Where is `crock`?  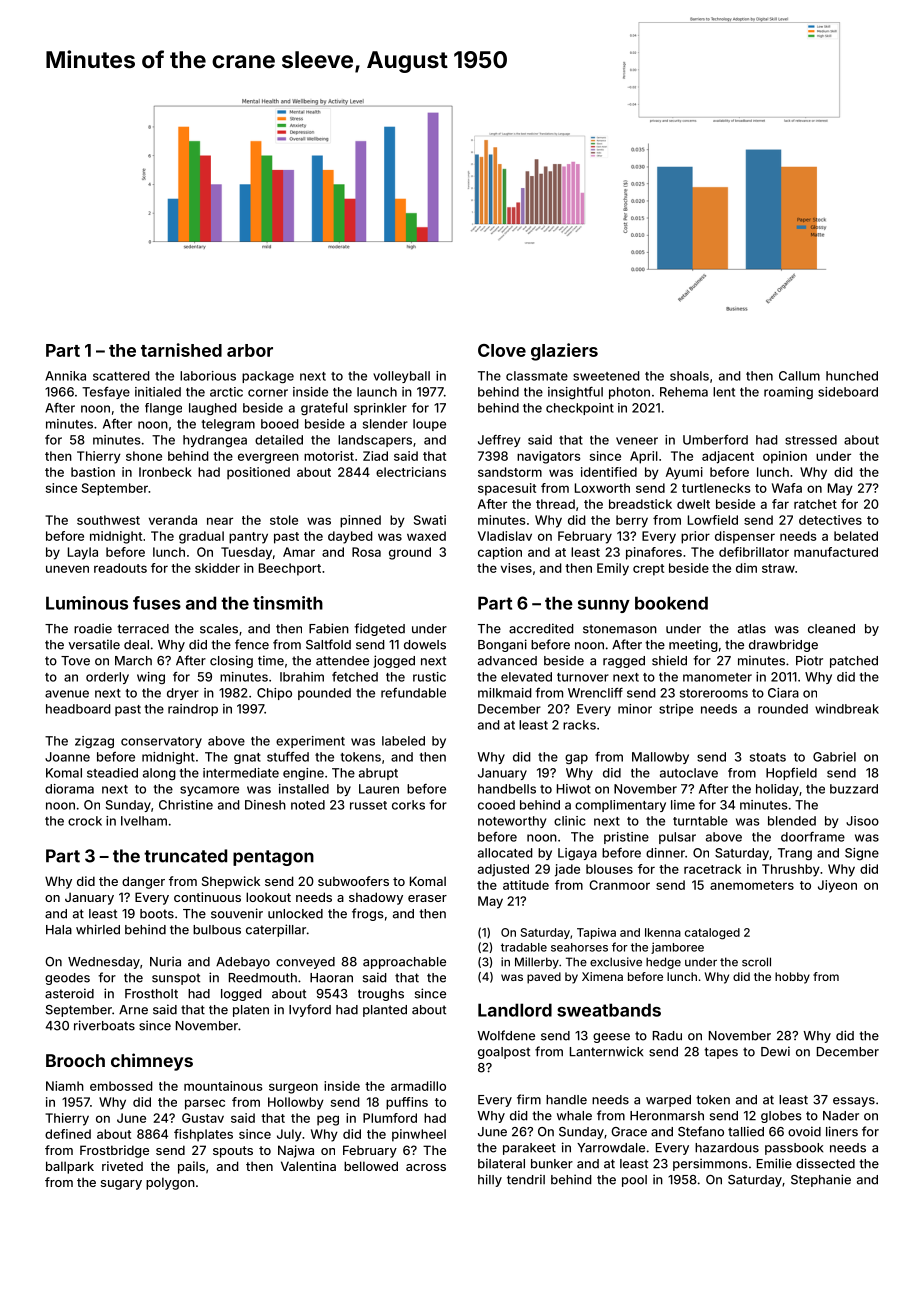
crock is located at coordinates (85, 821).
